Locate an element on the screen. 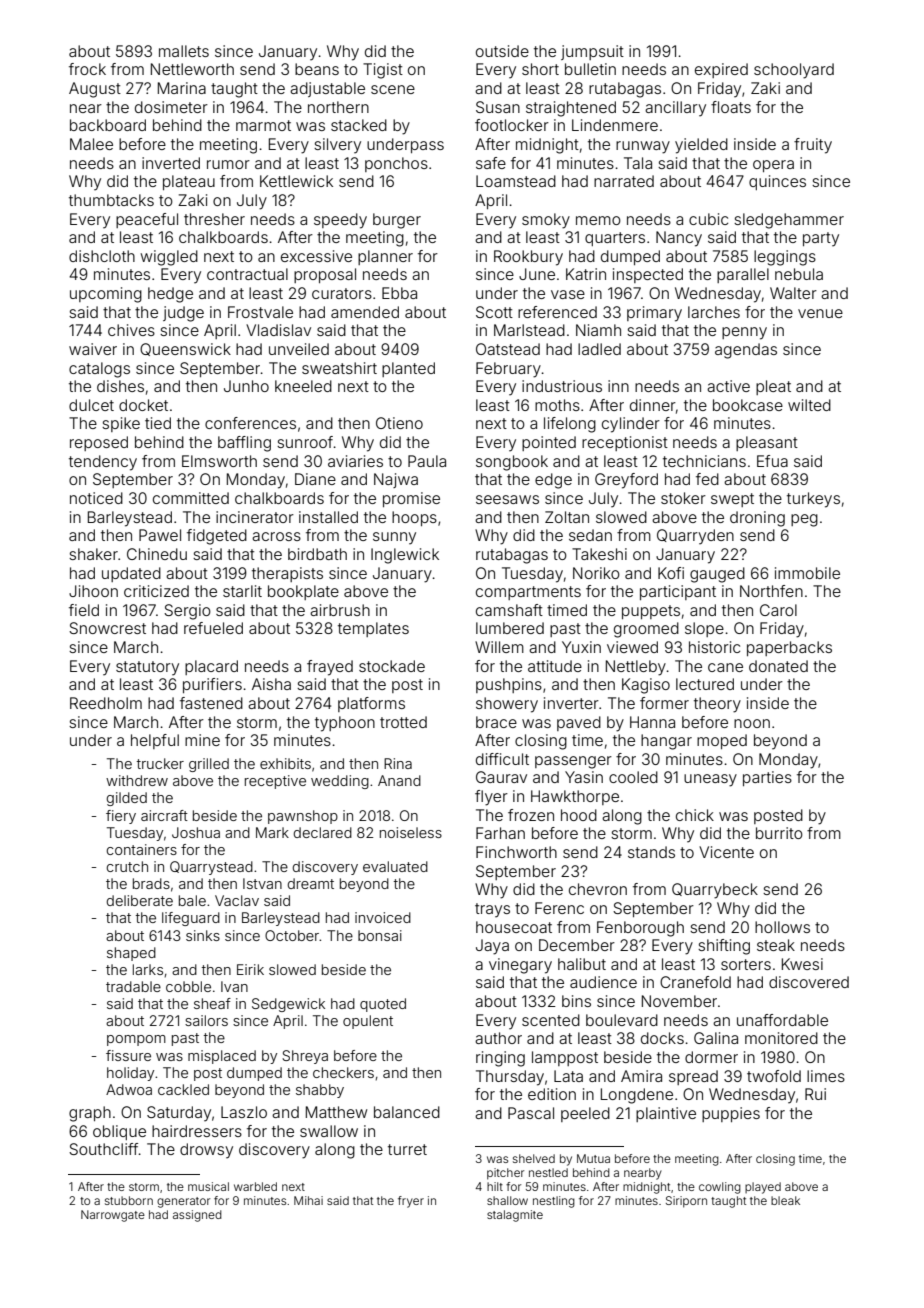 Image resolution: width=924 pixels, height=1308 pixels. templates is located at coordinates (373, 629).
